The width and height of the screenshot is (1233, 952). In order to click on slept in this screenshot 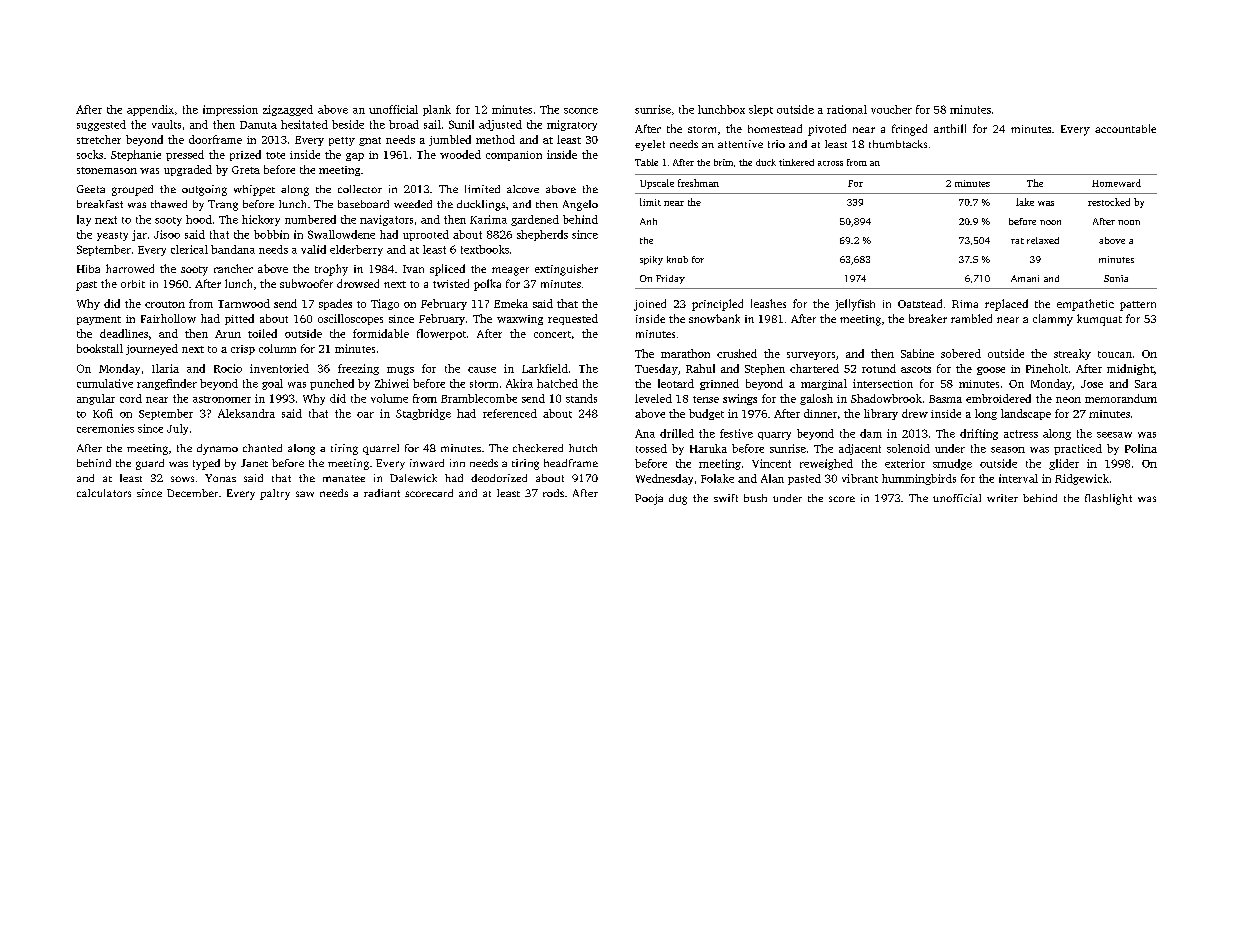, I will do `click(761, 110)`.
